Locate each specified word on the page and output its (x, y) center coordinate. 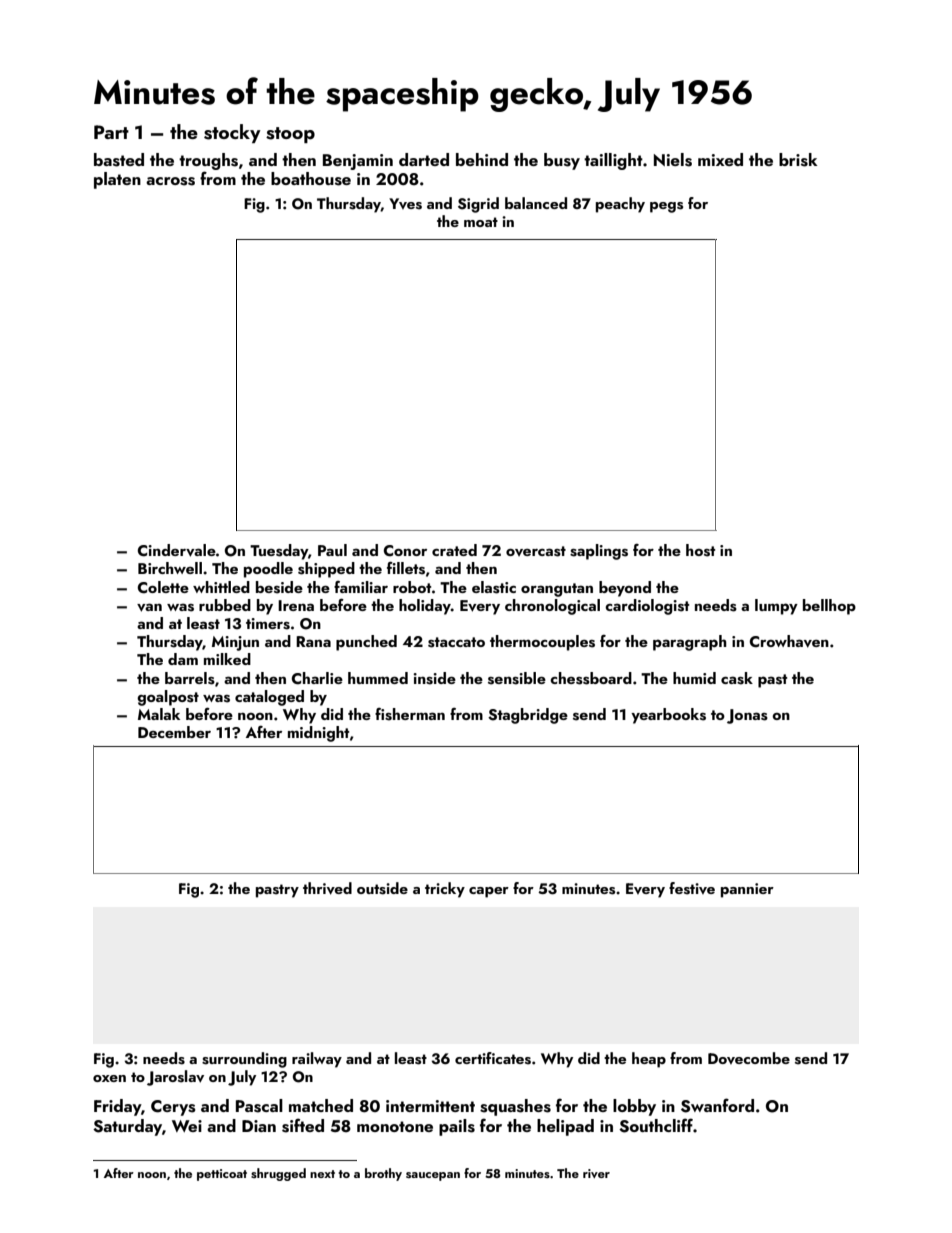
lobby (634, 1107)
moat (481, 222)
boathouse (311, 179)
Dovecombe (749, 1058)
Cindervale (177, 550)
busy (562, 161)
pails (457, 1127)
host (700, 550)
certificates (493, 1058)
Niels (673, 160)
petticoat (222, 1175)
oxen (109, 1078)
